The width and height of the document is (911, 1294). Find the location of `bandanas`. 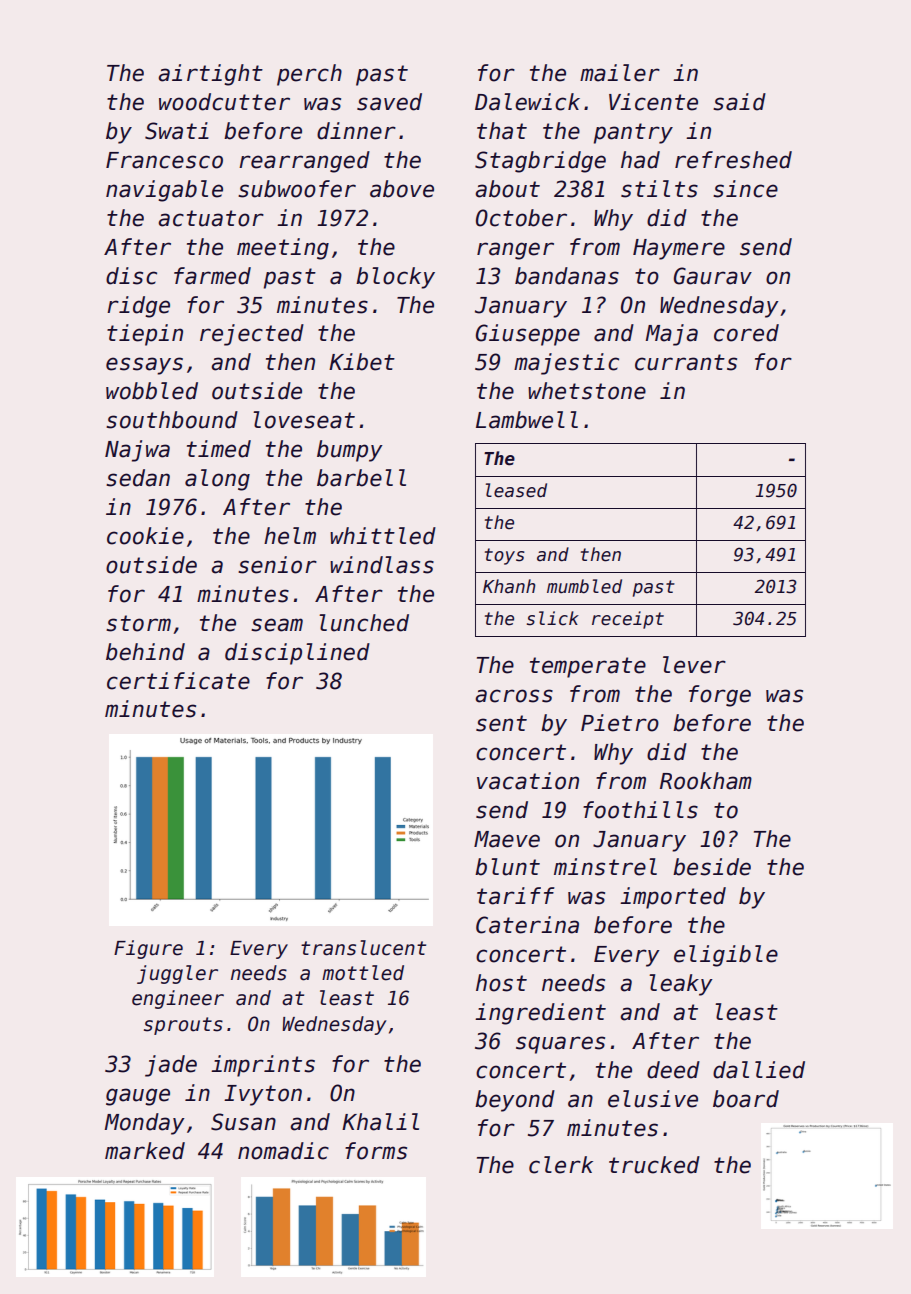

bandanas is located at coordinates (567, 276).
